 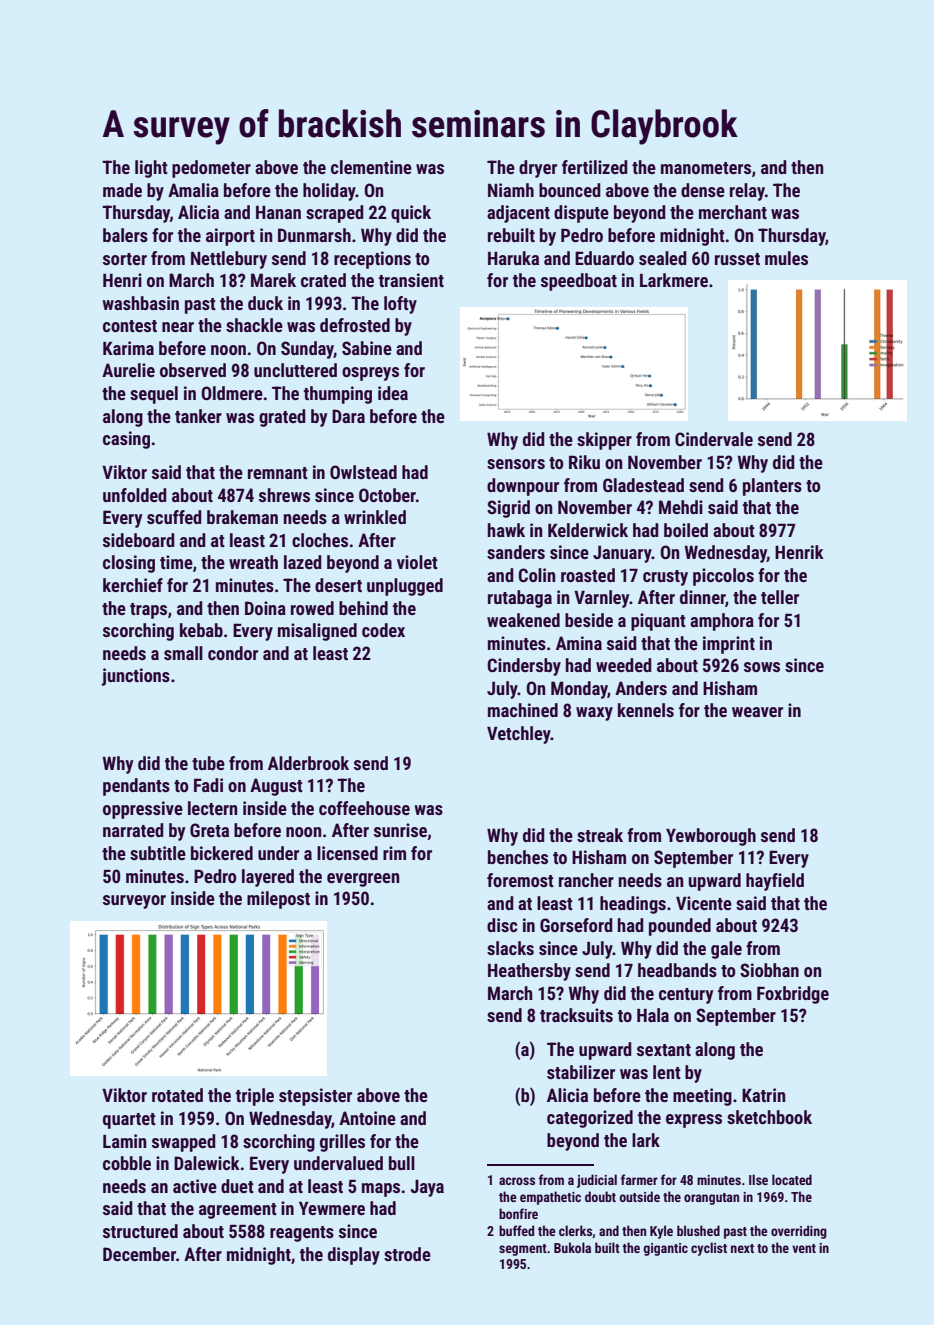 What do you see at coordinates (772, 487) in the document?
I see `planters` at bounding box center [772, 487].
